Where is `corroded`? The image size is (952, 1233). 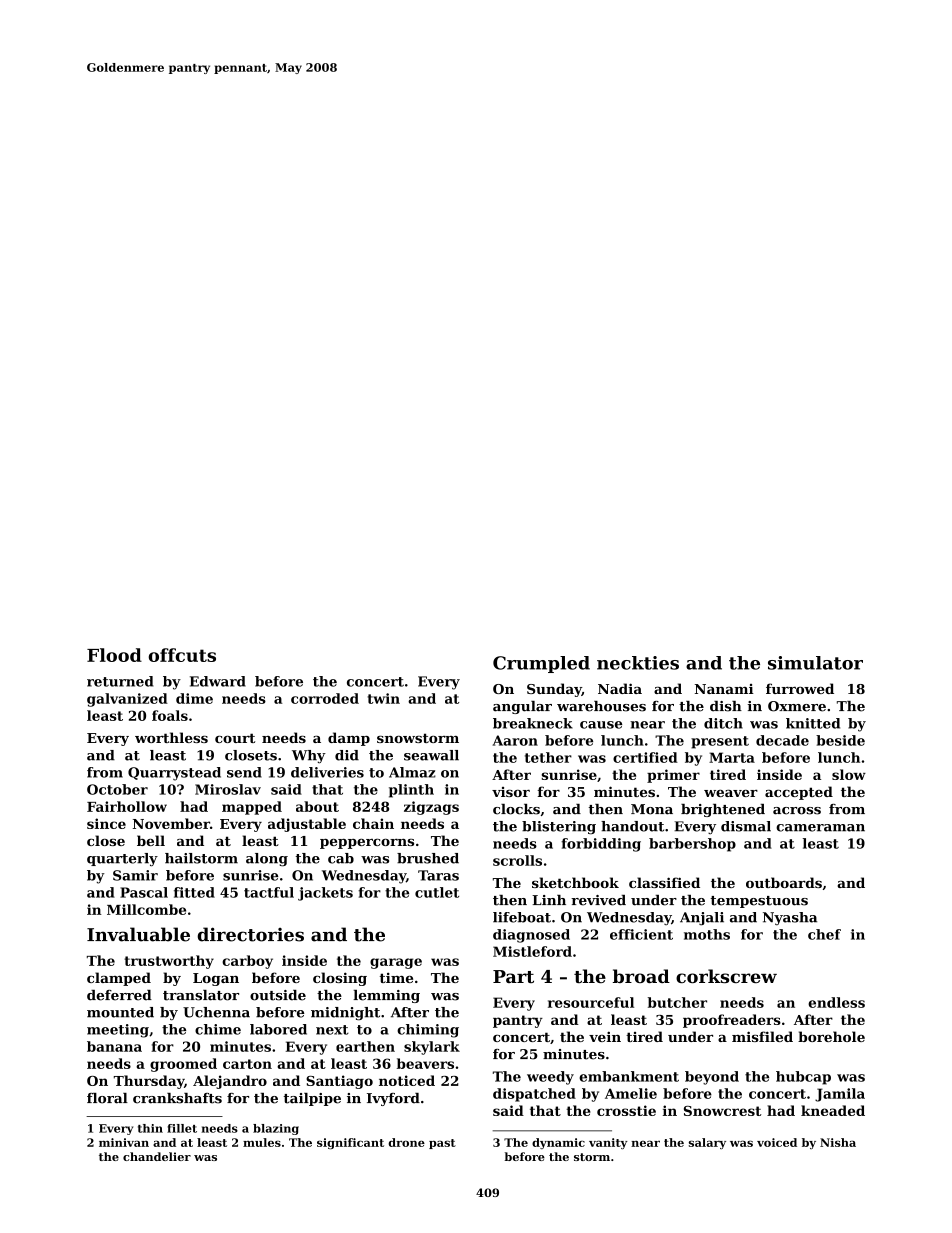
corroded is located at coordinates (325, 698).
